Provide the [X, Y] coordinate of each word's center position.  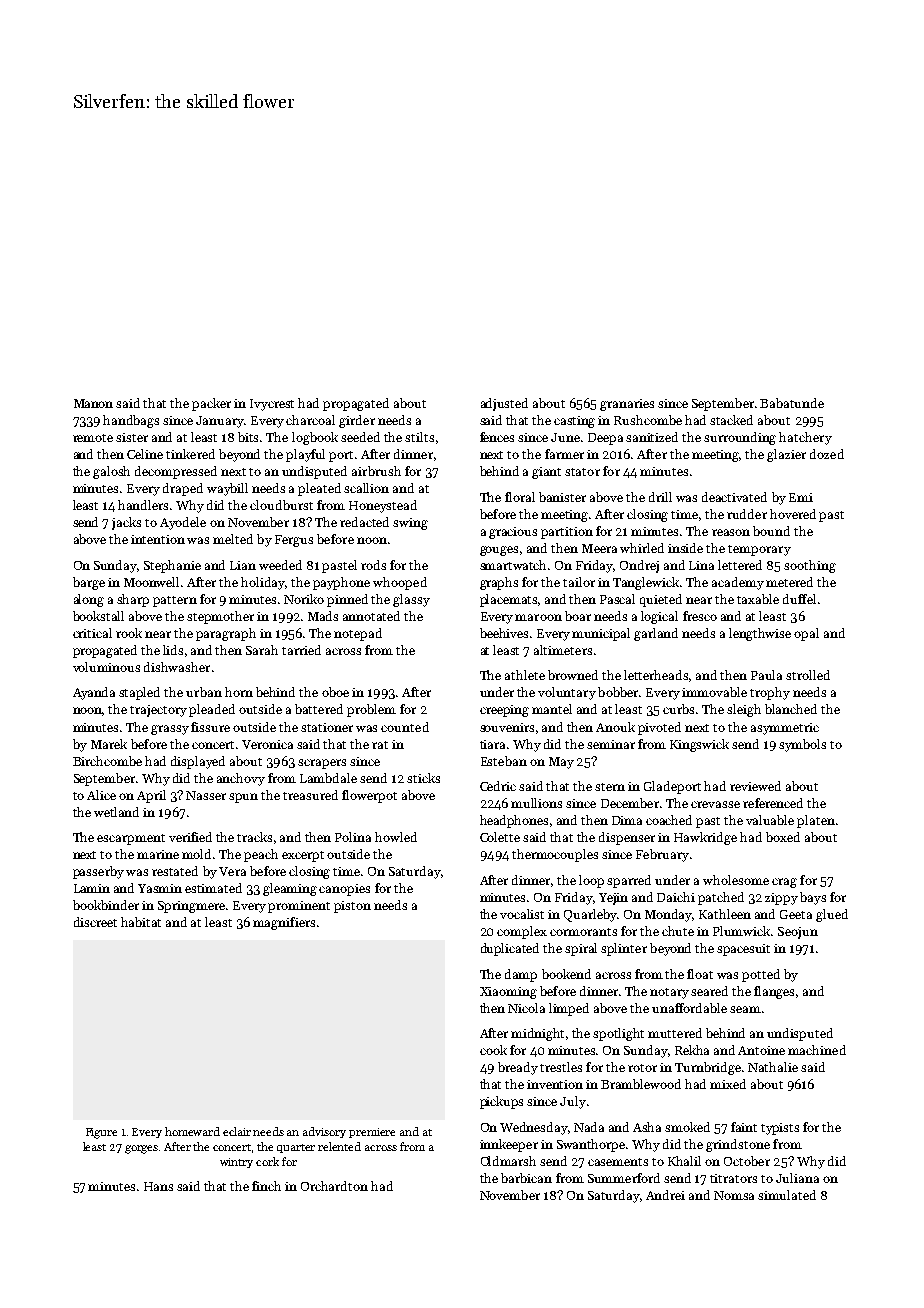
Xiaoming [508, 993]
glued [832, 915]
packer [211, 404]
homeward [192, 1131]
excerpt [303, 856]
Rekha [692, 1050]
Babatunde [792, 403]
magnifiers [284, 923]
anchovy [241, 779]
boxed [783, 837]
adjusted [504, 404]
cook [493, 1050]
